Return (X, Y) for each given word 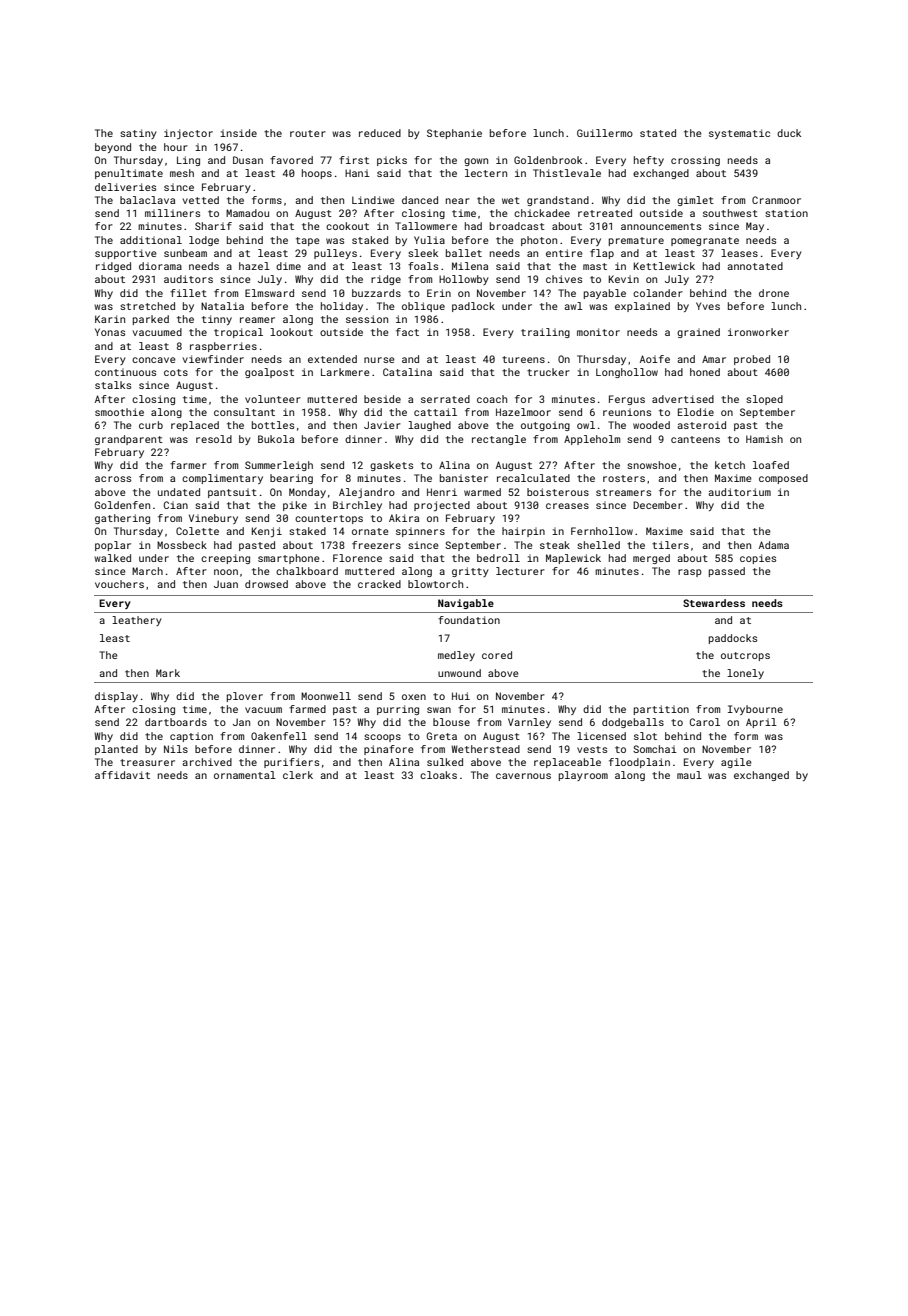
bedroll (498, 558)
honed (705, 372)
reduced (380, 133)
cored (497, 655)
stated (658, 133)
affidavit (122, 775)
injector (188, 134)
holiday (342, 307)
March (147, 571)
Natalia (222, 306)
